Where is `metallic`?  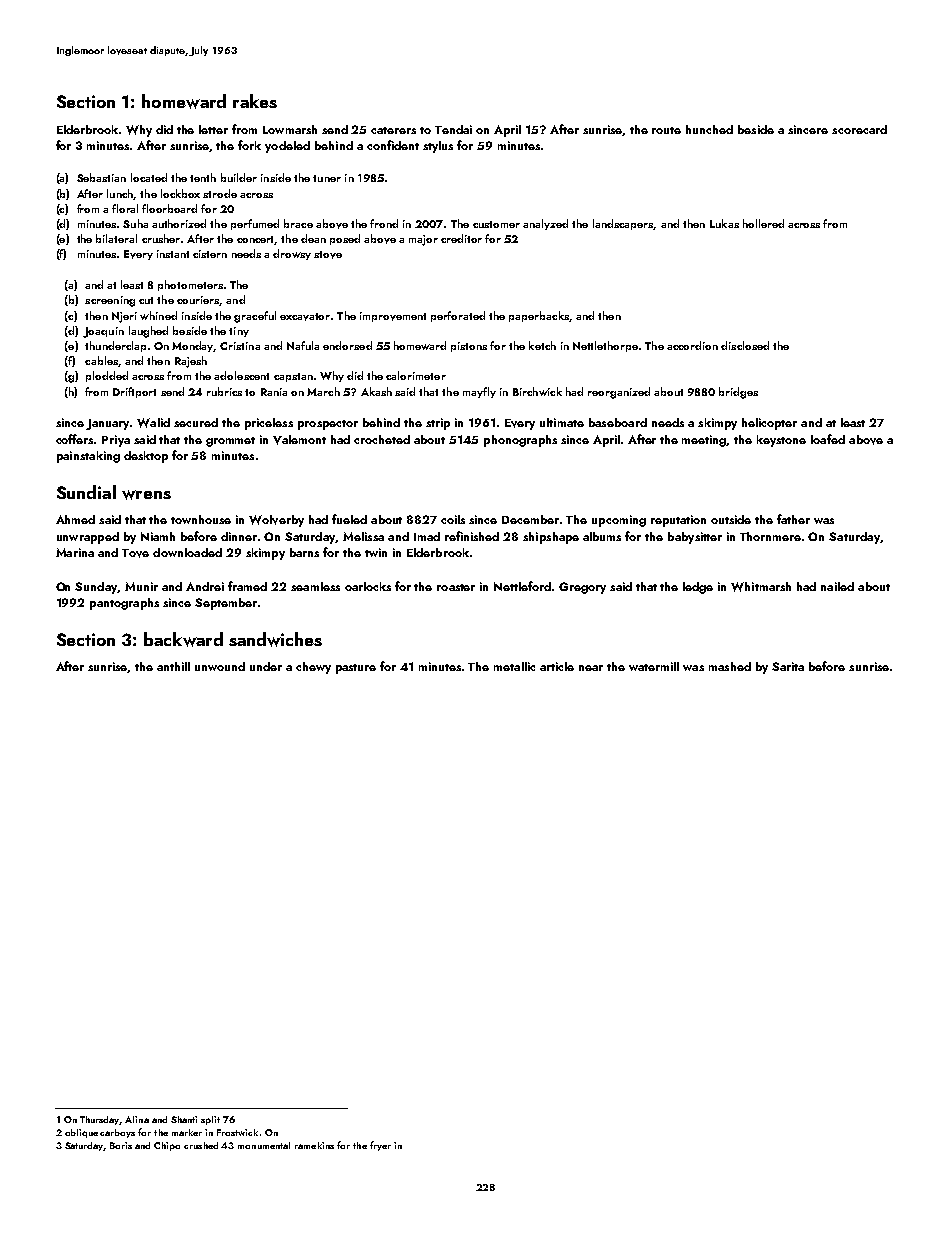 metallic is located at coordinates (514, 666).
